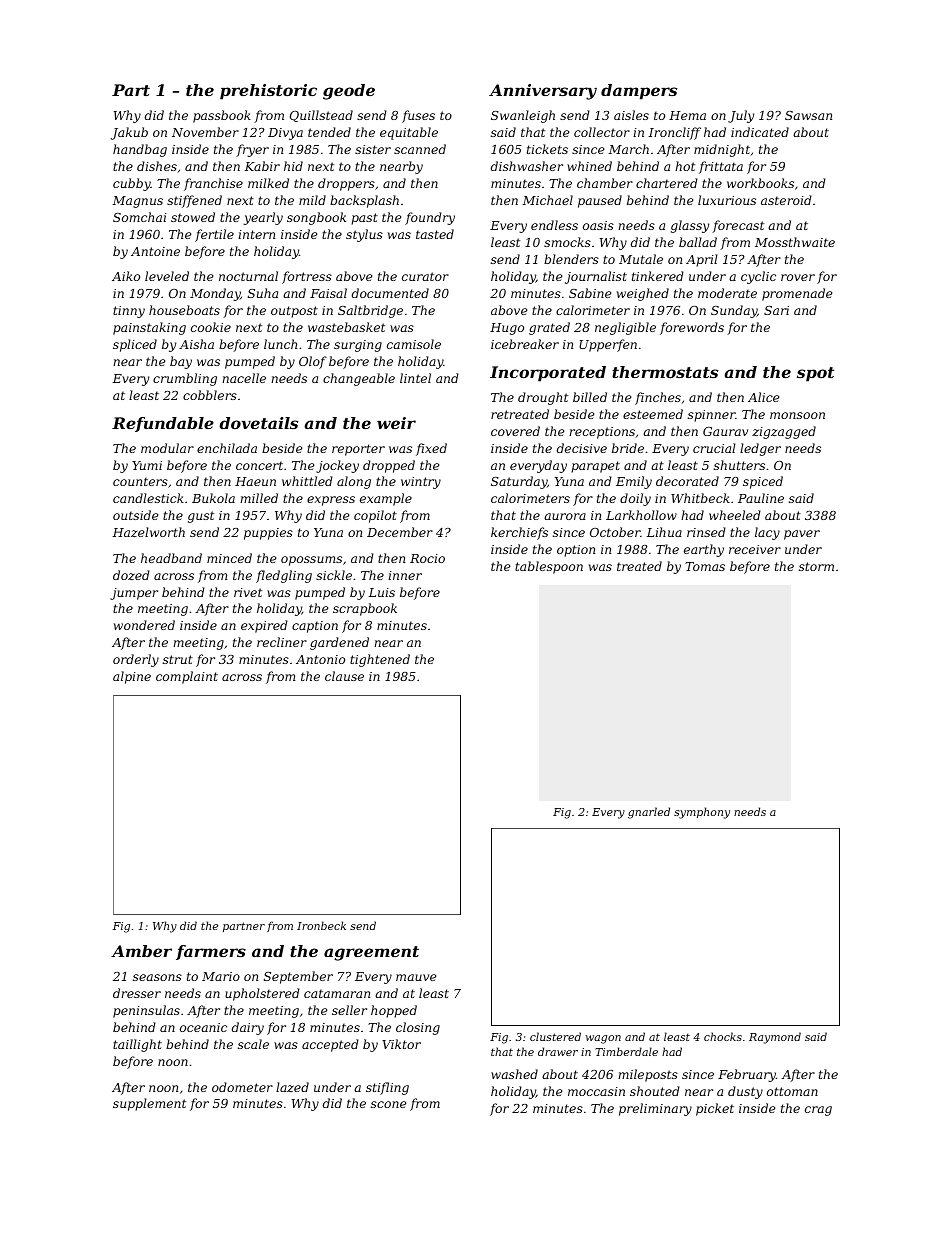 The image size is (952, 1233). Describe the element at coordinates (268, 92) in the screenshot. I see `prehistoric` at that location.
